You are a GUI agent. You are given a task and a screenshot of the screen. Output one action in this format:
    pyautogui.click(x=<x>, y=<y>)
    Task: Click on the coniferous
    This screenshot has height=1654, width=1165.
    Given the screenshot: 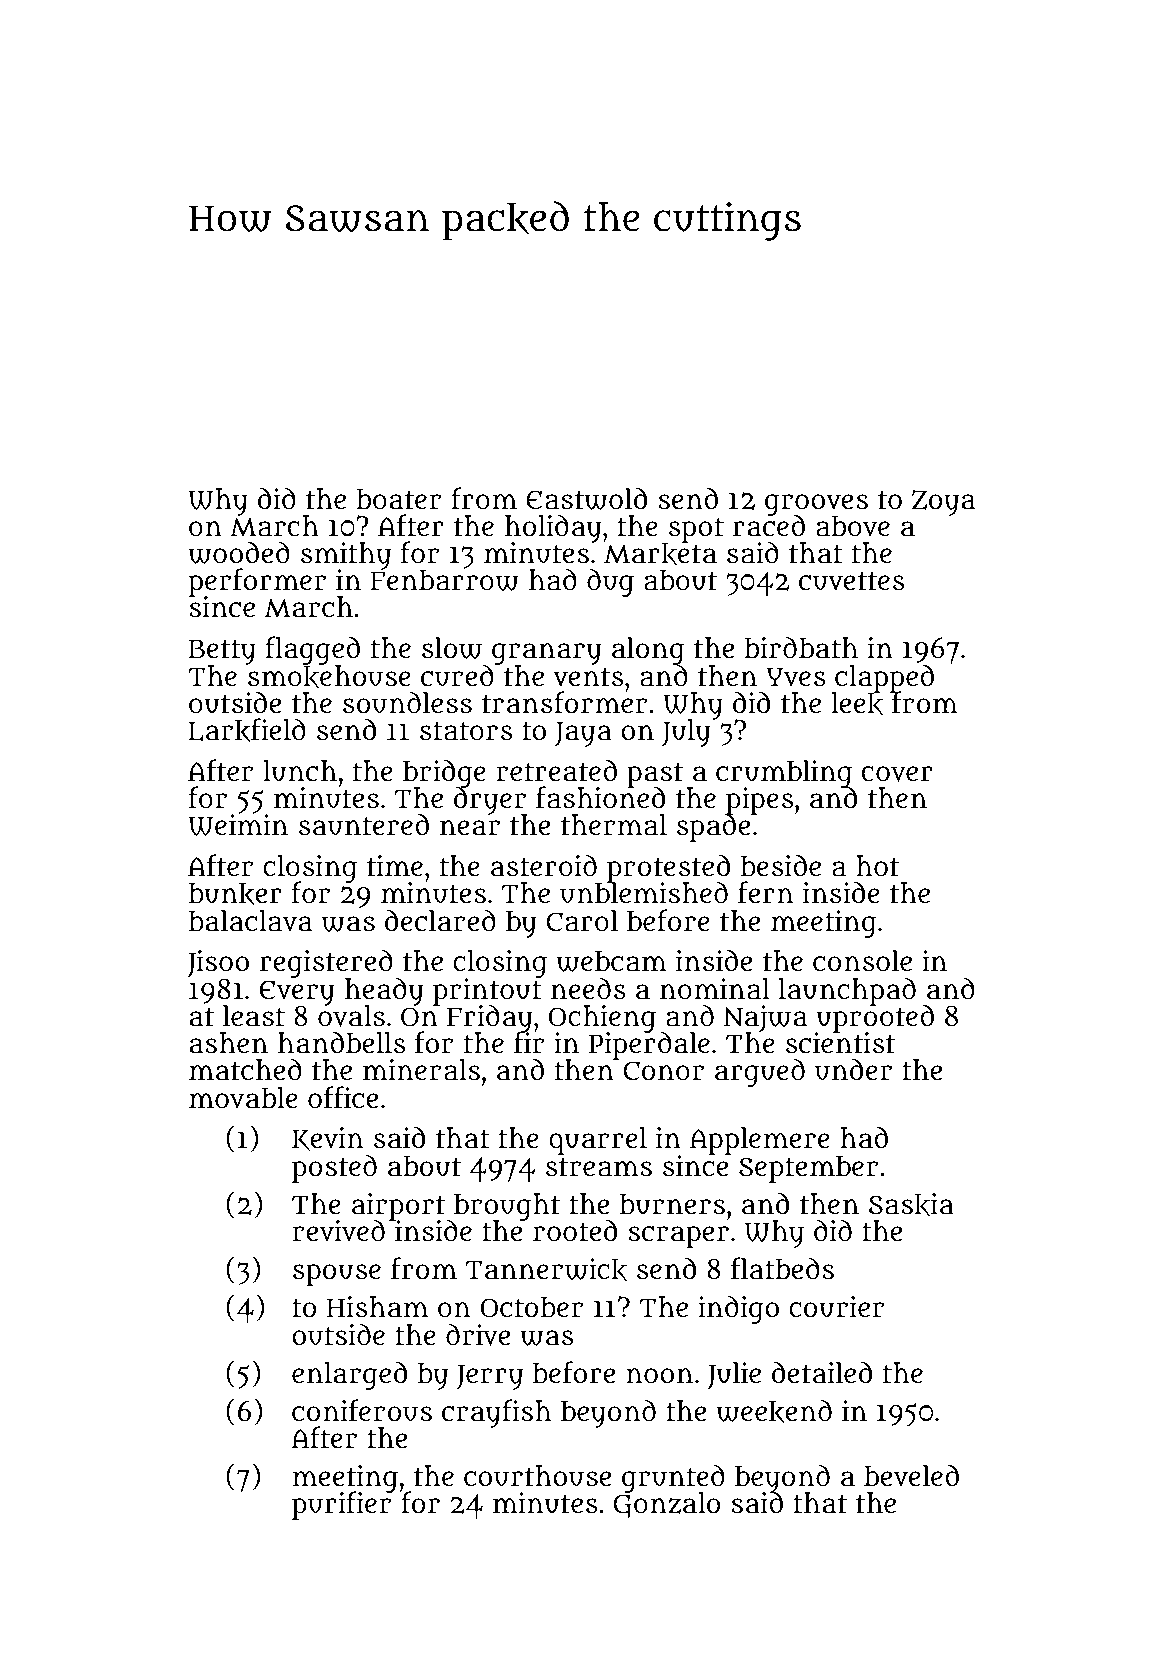 What is the action you would take?
    pyautogui.click(x=362, y=1410)
